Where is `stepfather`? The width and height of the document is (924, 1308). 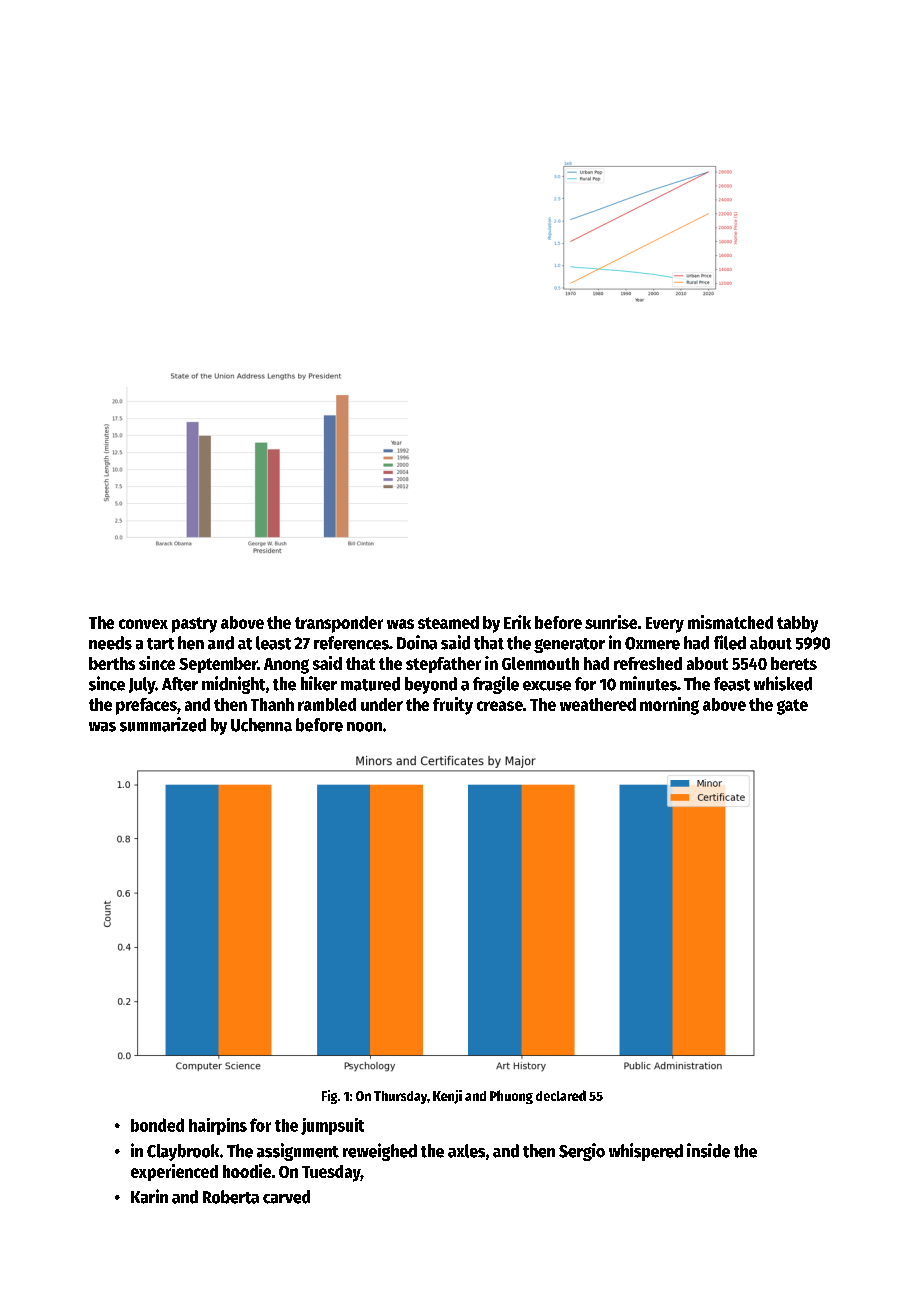
stepfather is located at coordinates (443, 665).
